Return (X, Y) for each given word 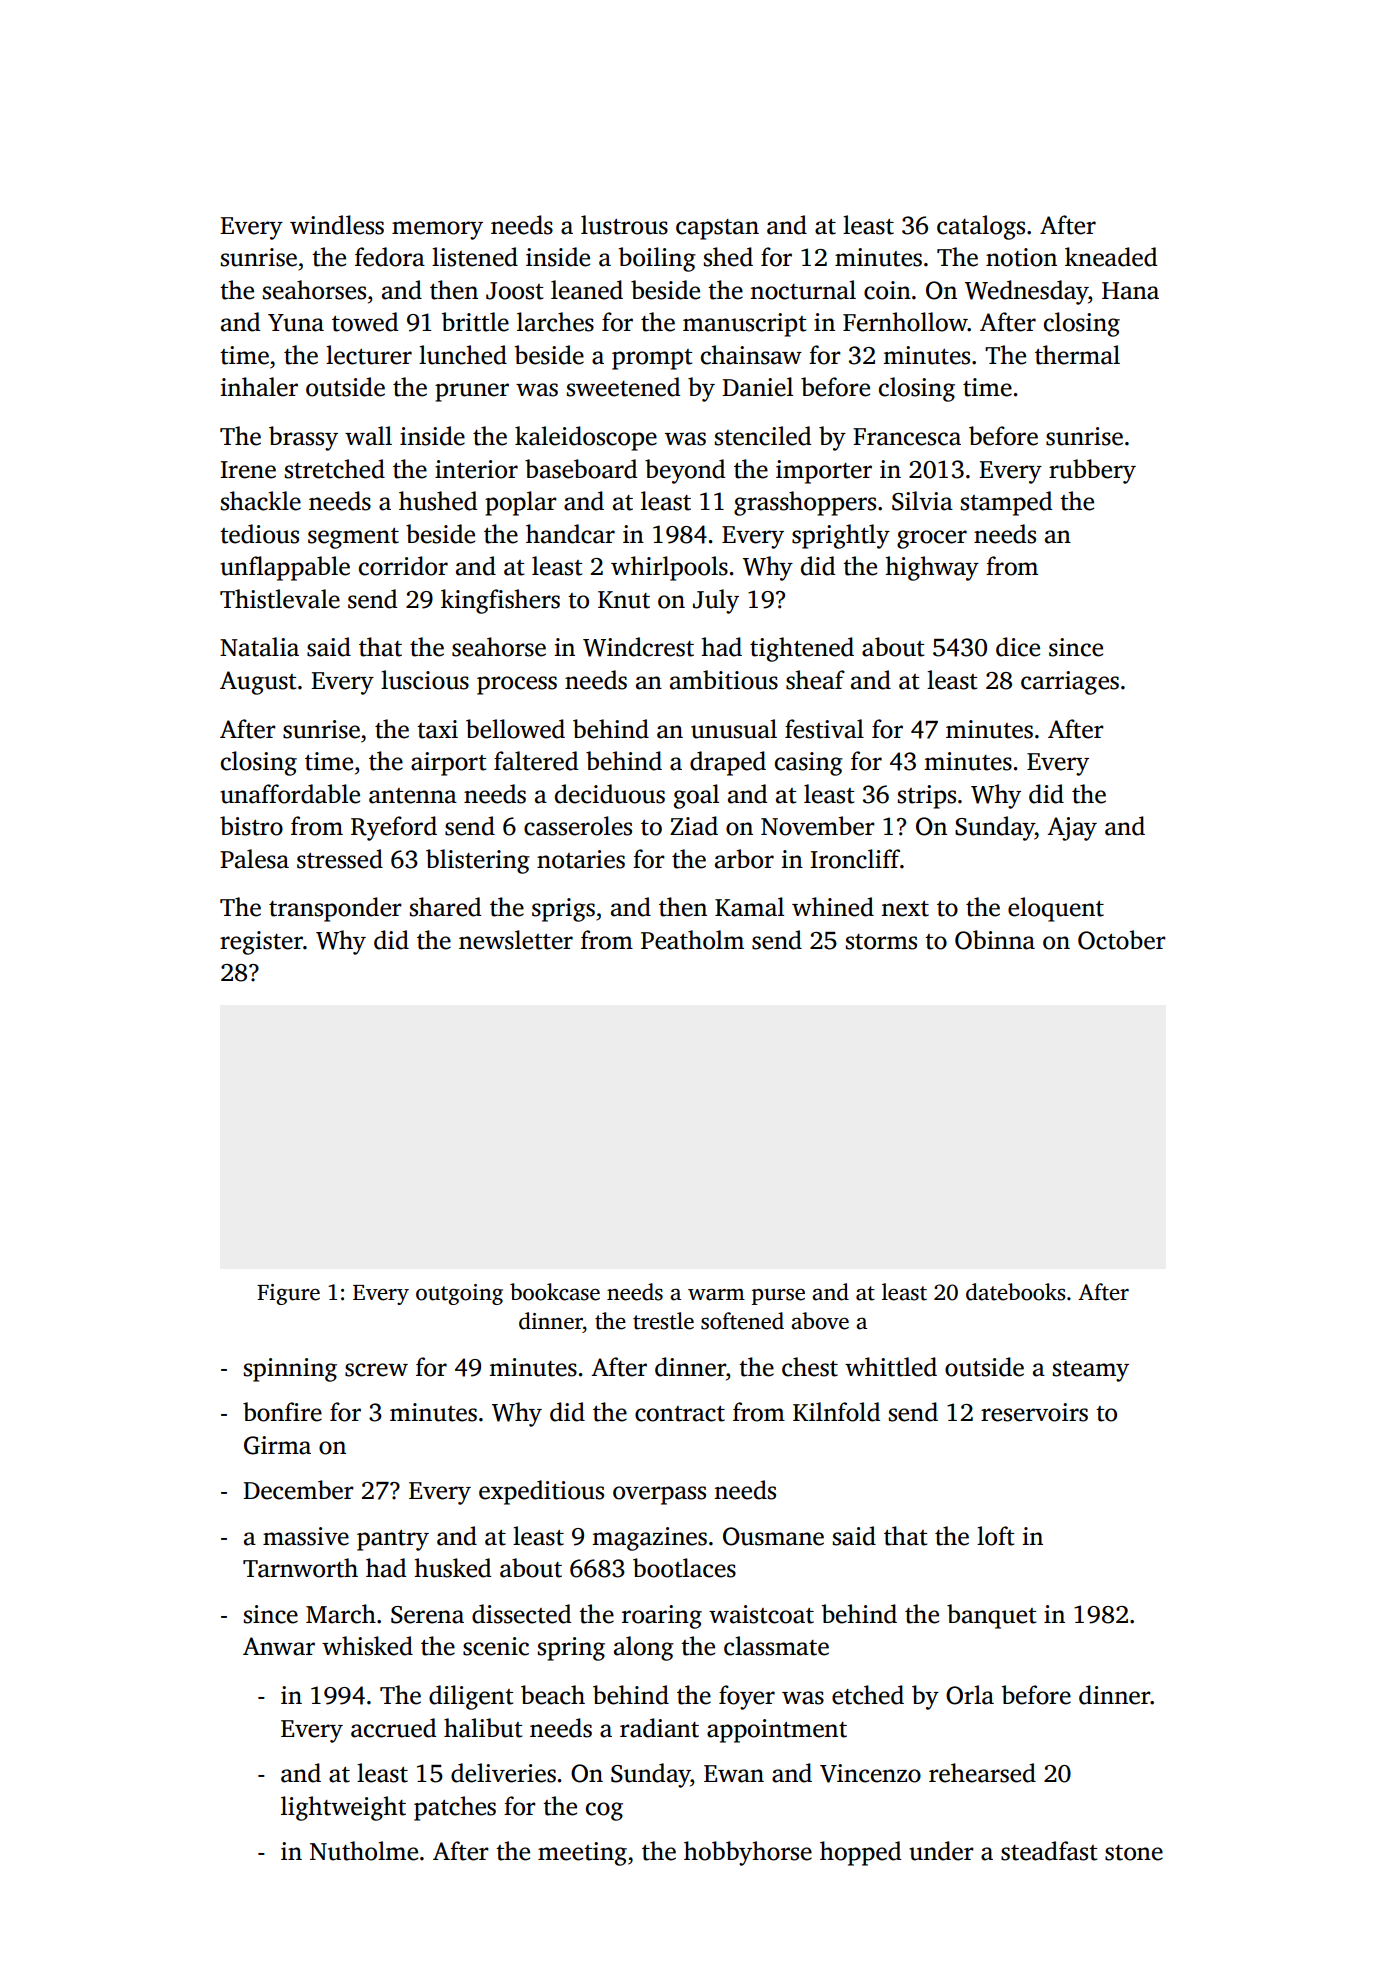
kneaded (1111, 257)
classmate (776, 1646)
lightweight (343, 1808)
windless (337, 225)
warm (716, 1294)
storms (881, 942)
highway (932, 568)
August (258, 683)
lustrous (624, 225)
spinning (290, 1370)
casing (809, 764)
